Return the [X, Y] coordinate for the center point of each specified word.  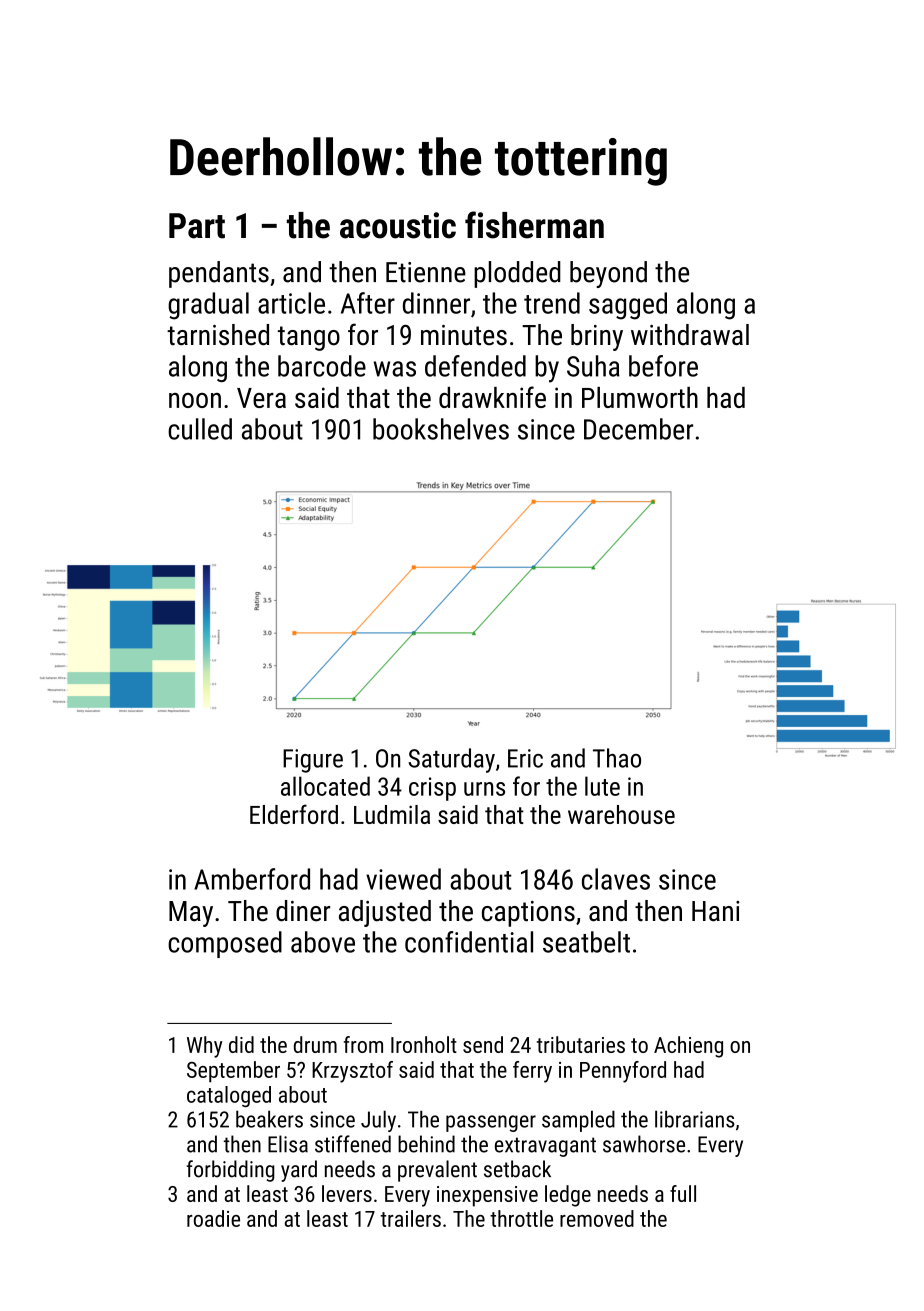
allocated [325, 786]
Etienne [426, 272]
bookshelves [441, 429]
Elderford [294, 814]
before [663, 366]
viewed [403, 879]
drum [315, 1044]
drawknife [492, 397]
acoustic [398, 225]
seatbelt [586, 942]
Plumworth [640, 397]
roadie [213, 1218]
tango [309, 338]
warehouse [621, 814]
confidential [469, 942]
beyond [608, 274]
